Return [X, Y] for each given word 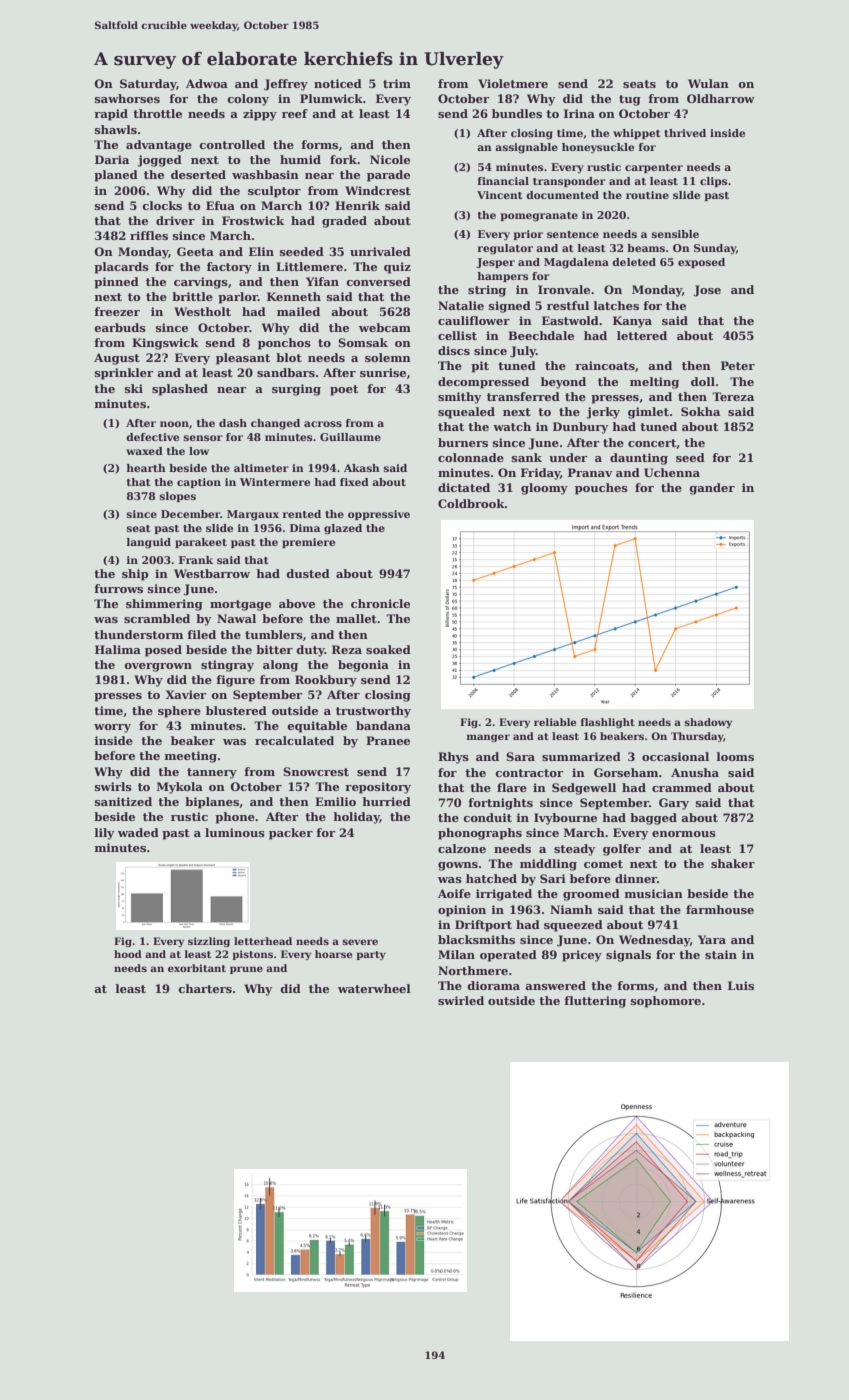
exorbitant [197, 968]
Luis [741, 985]
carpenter [654, 168]
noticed [338, 83]
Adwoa [207, 83]
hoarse [333, 954]
